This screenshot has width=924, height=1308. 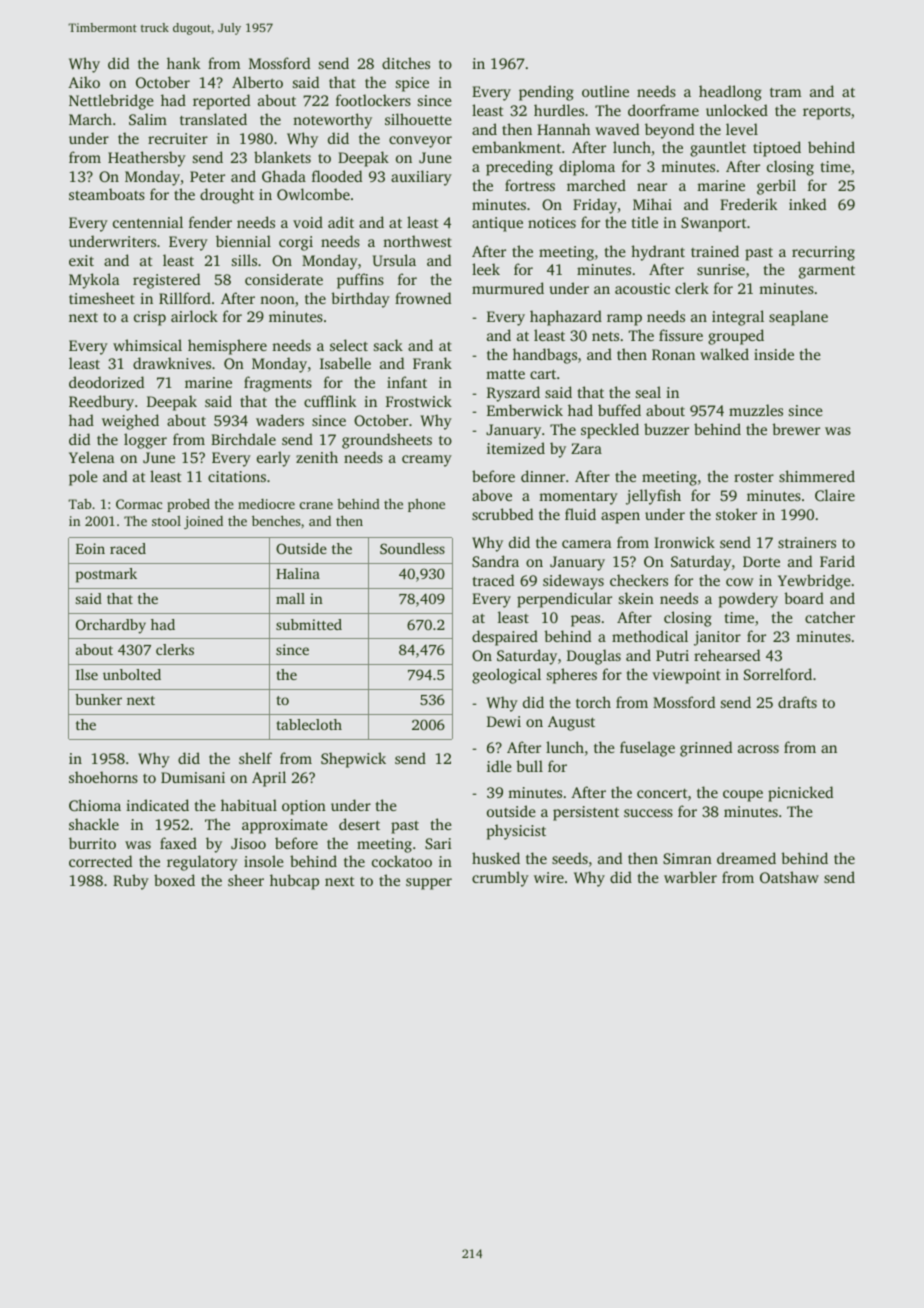 What do you see at coordinates (798, 318) in the screenshot?
I see `seaplane` at bounding box center [798, 318].
